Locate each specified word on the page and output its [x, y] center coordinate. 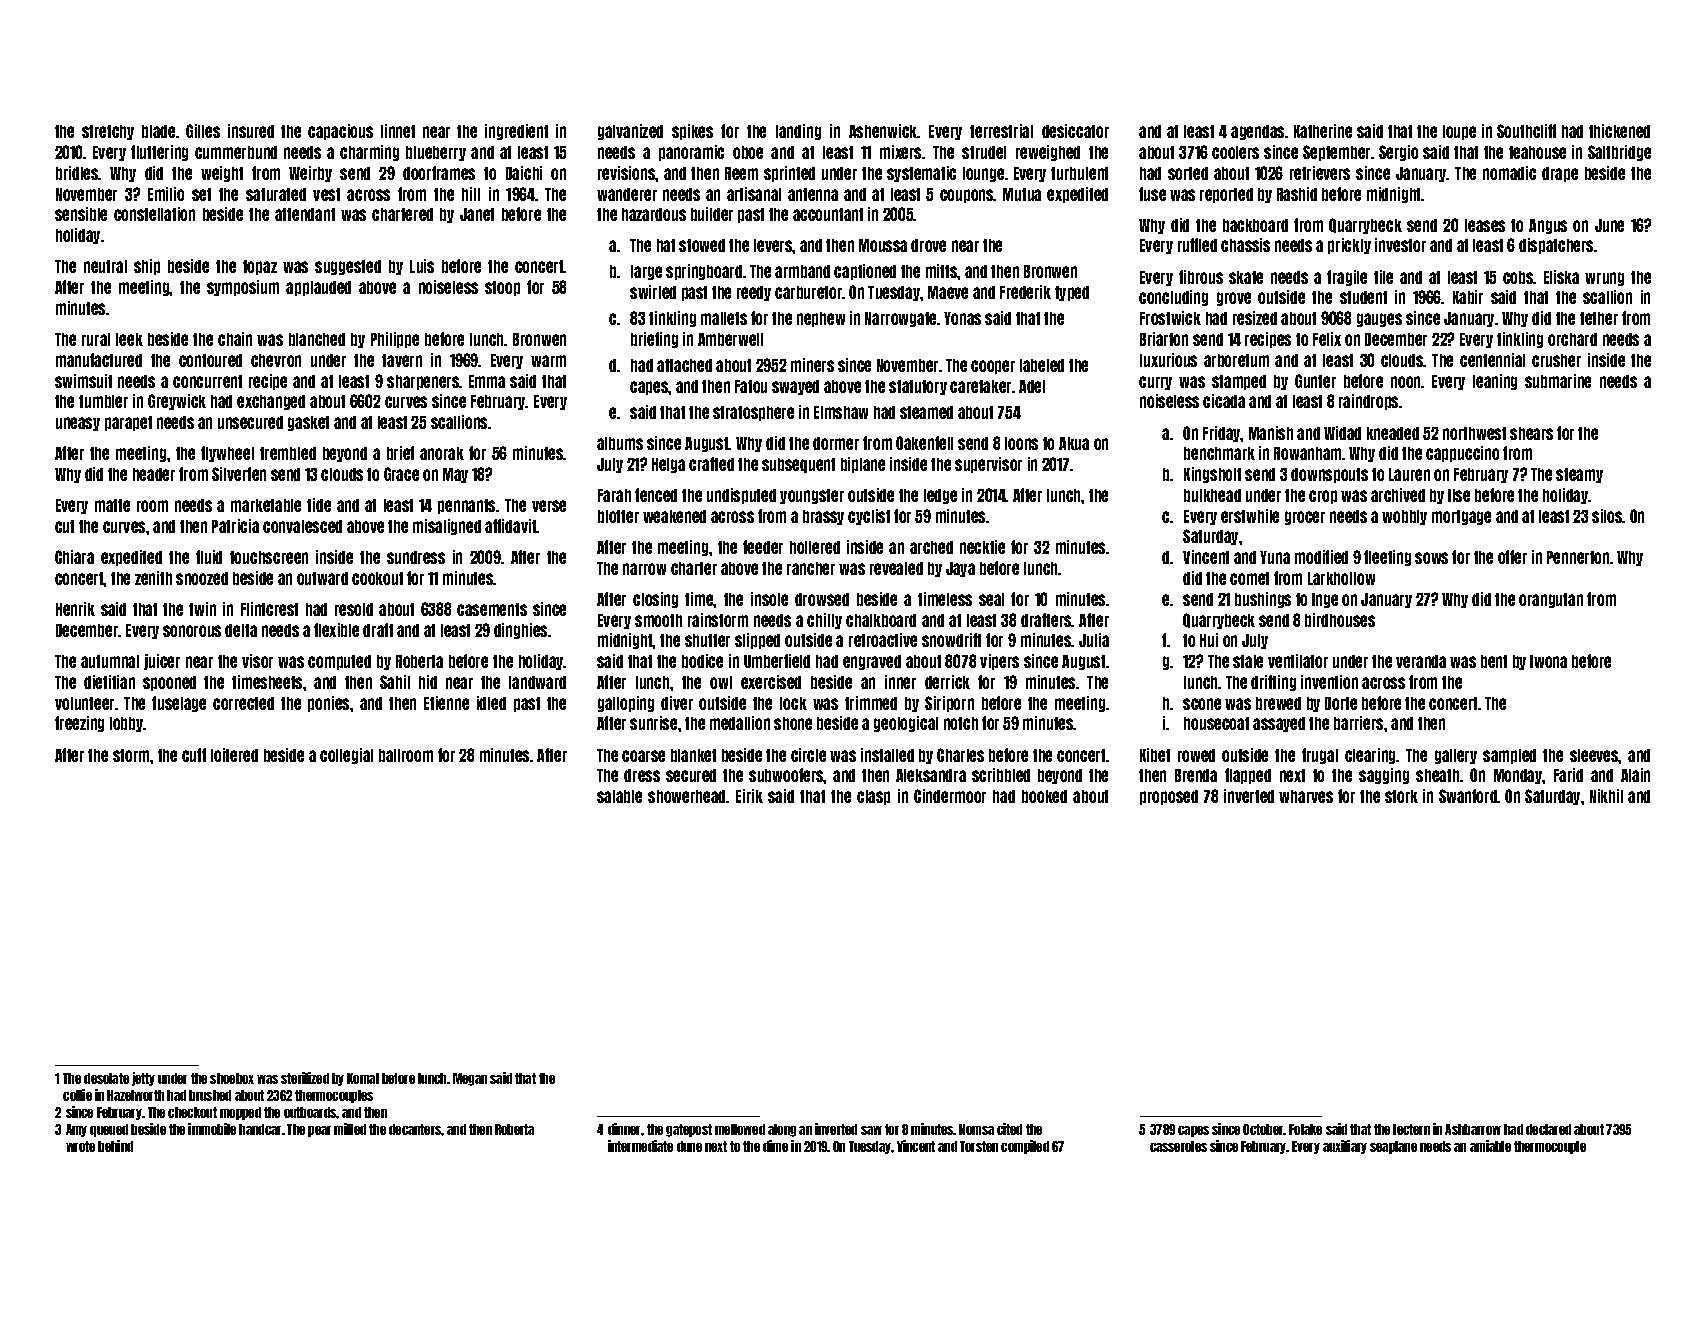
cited [1009, 1129]
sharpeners [423, 382]
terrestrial [1001, 131]
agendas [1257, 132]
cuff [194, 755]
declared [1548, 1129]
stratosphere [753, 413]
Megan [470, 1079]
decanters [415, 1129]
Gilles [203, 131]
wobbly [1404, 517]
